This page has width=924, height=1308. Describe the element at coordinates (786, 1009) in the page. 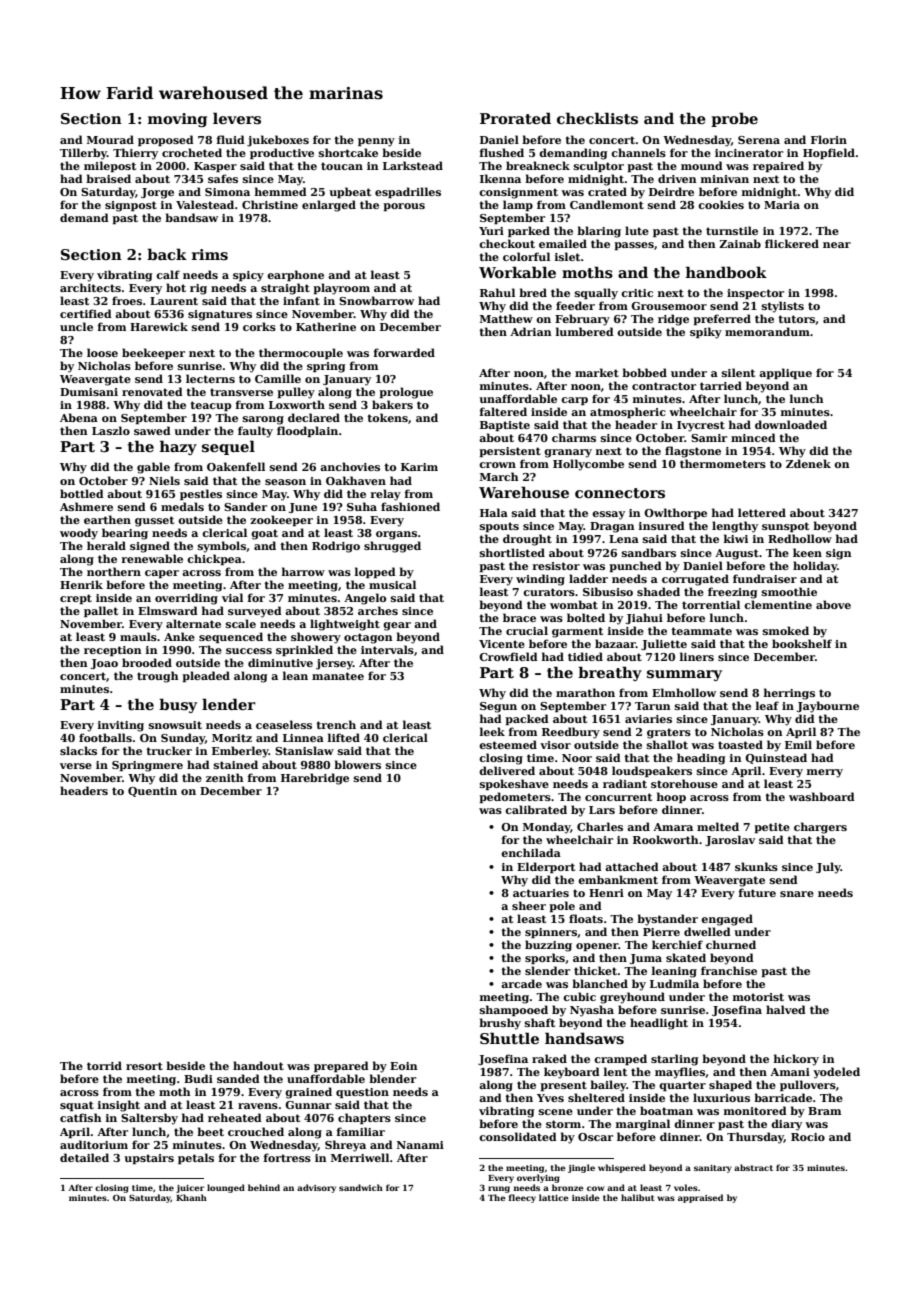

I see `halved` at that location.
